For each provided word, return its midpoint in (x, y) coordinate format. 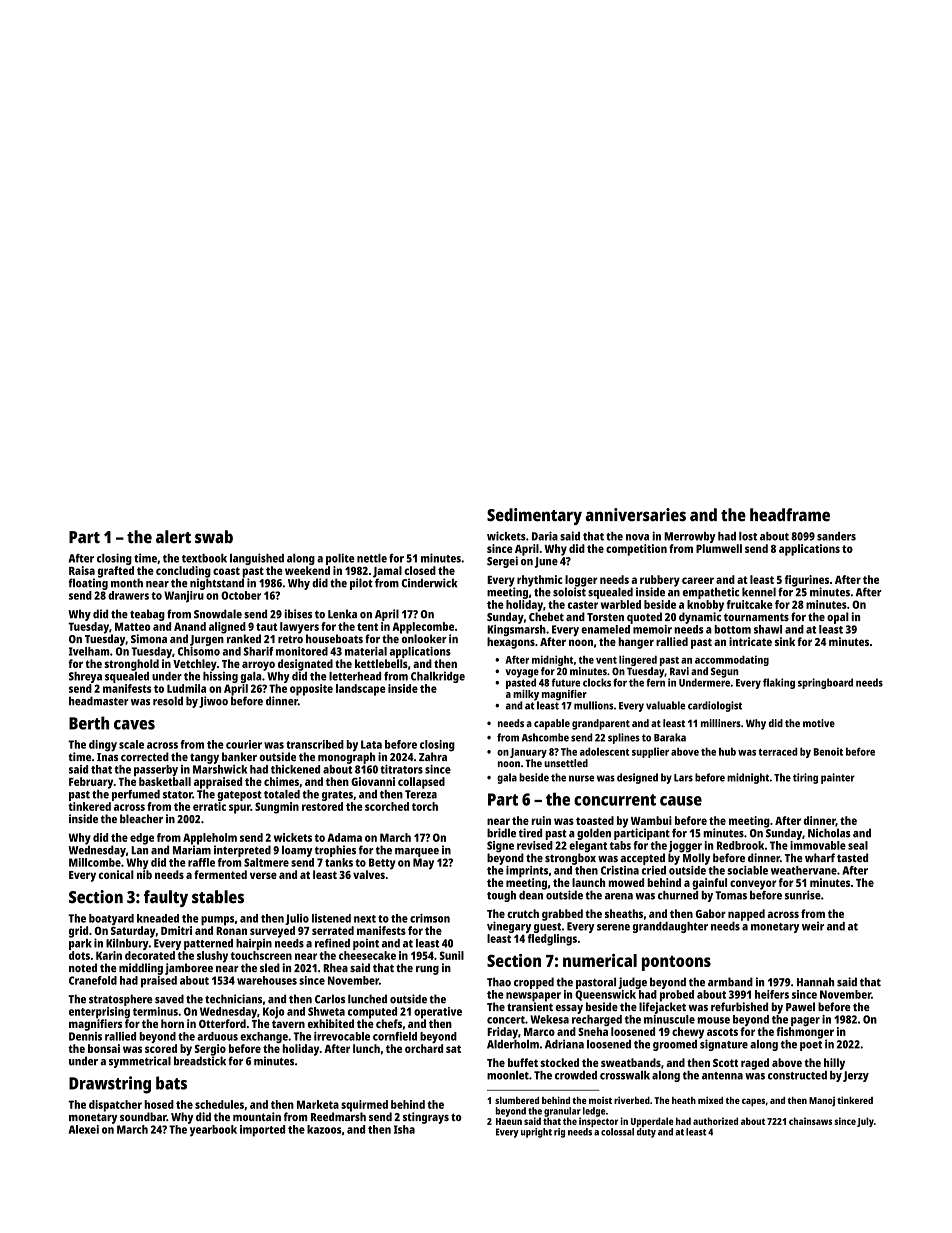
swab (214, 537)
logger (581, 581)
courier (244, 744)
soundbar (143, 1116)
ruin (541, 820)
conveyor (753, 885)
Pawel (800, 1006)
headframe (790, 515)
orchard (424, 1048)
